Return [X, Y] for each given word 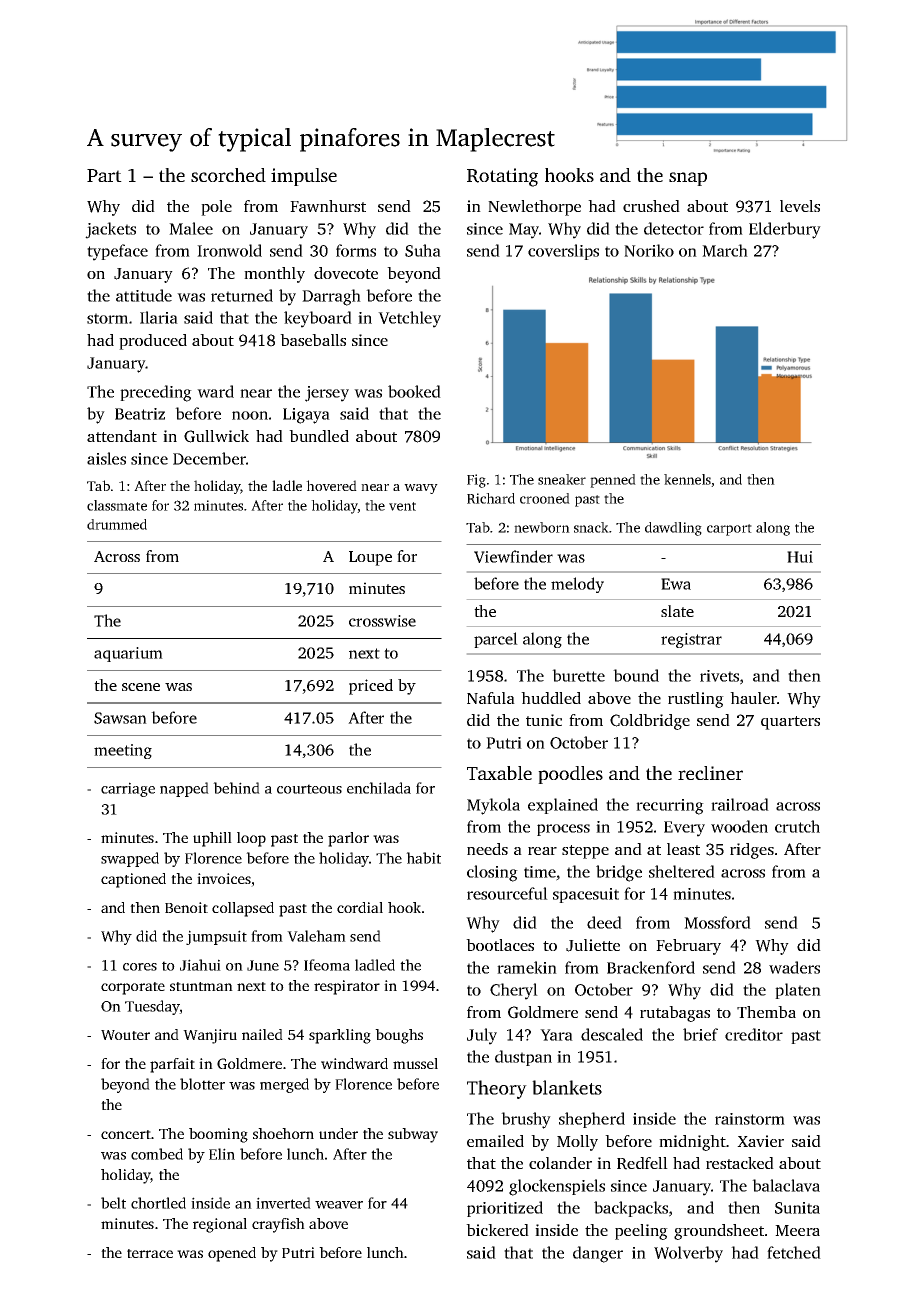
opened [232, 1254]
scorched [228, 175]
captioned [133, 880]
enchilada [379, 788]
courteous [309, 789]
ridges [752, 851]
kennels [687, 479]
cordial [360, 907]
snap [688, 179]
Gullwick [216, 436]
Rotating [502, 177]
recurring [670, 807]
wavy [421, 489]
